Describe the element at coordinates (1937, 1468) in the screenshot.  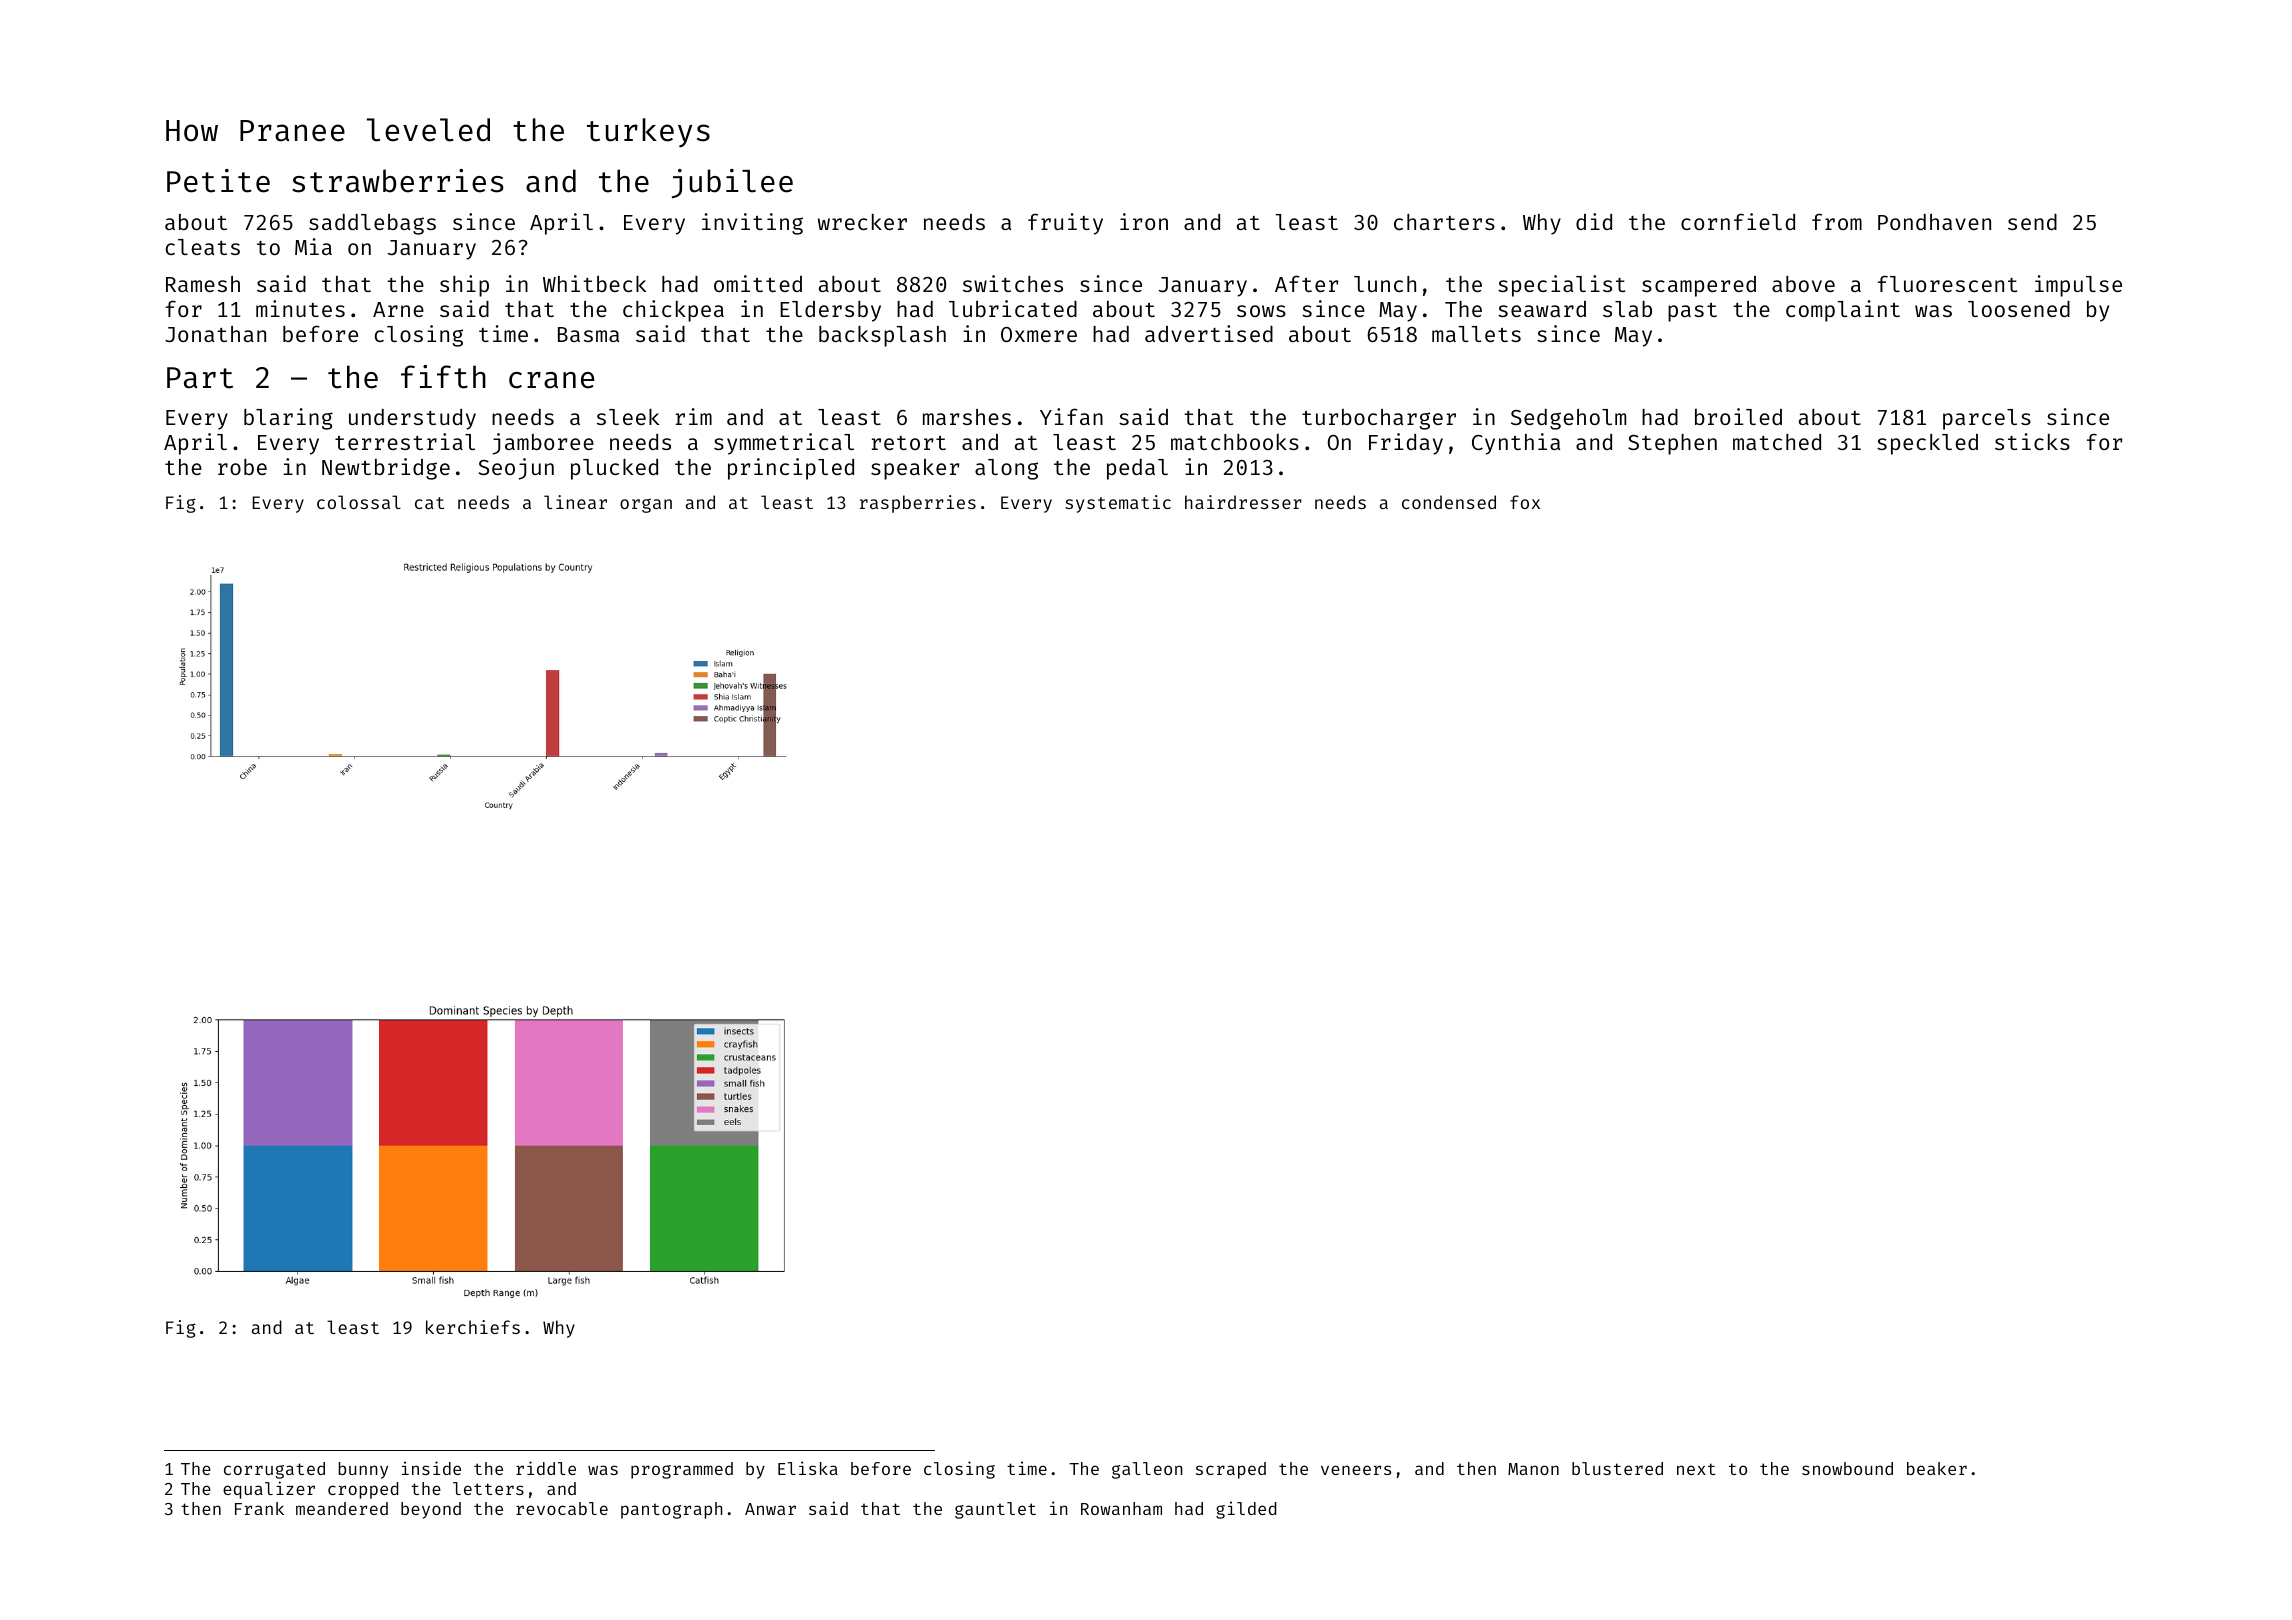
I see `beaker` at that location.
